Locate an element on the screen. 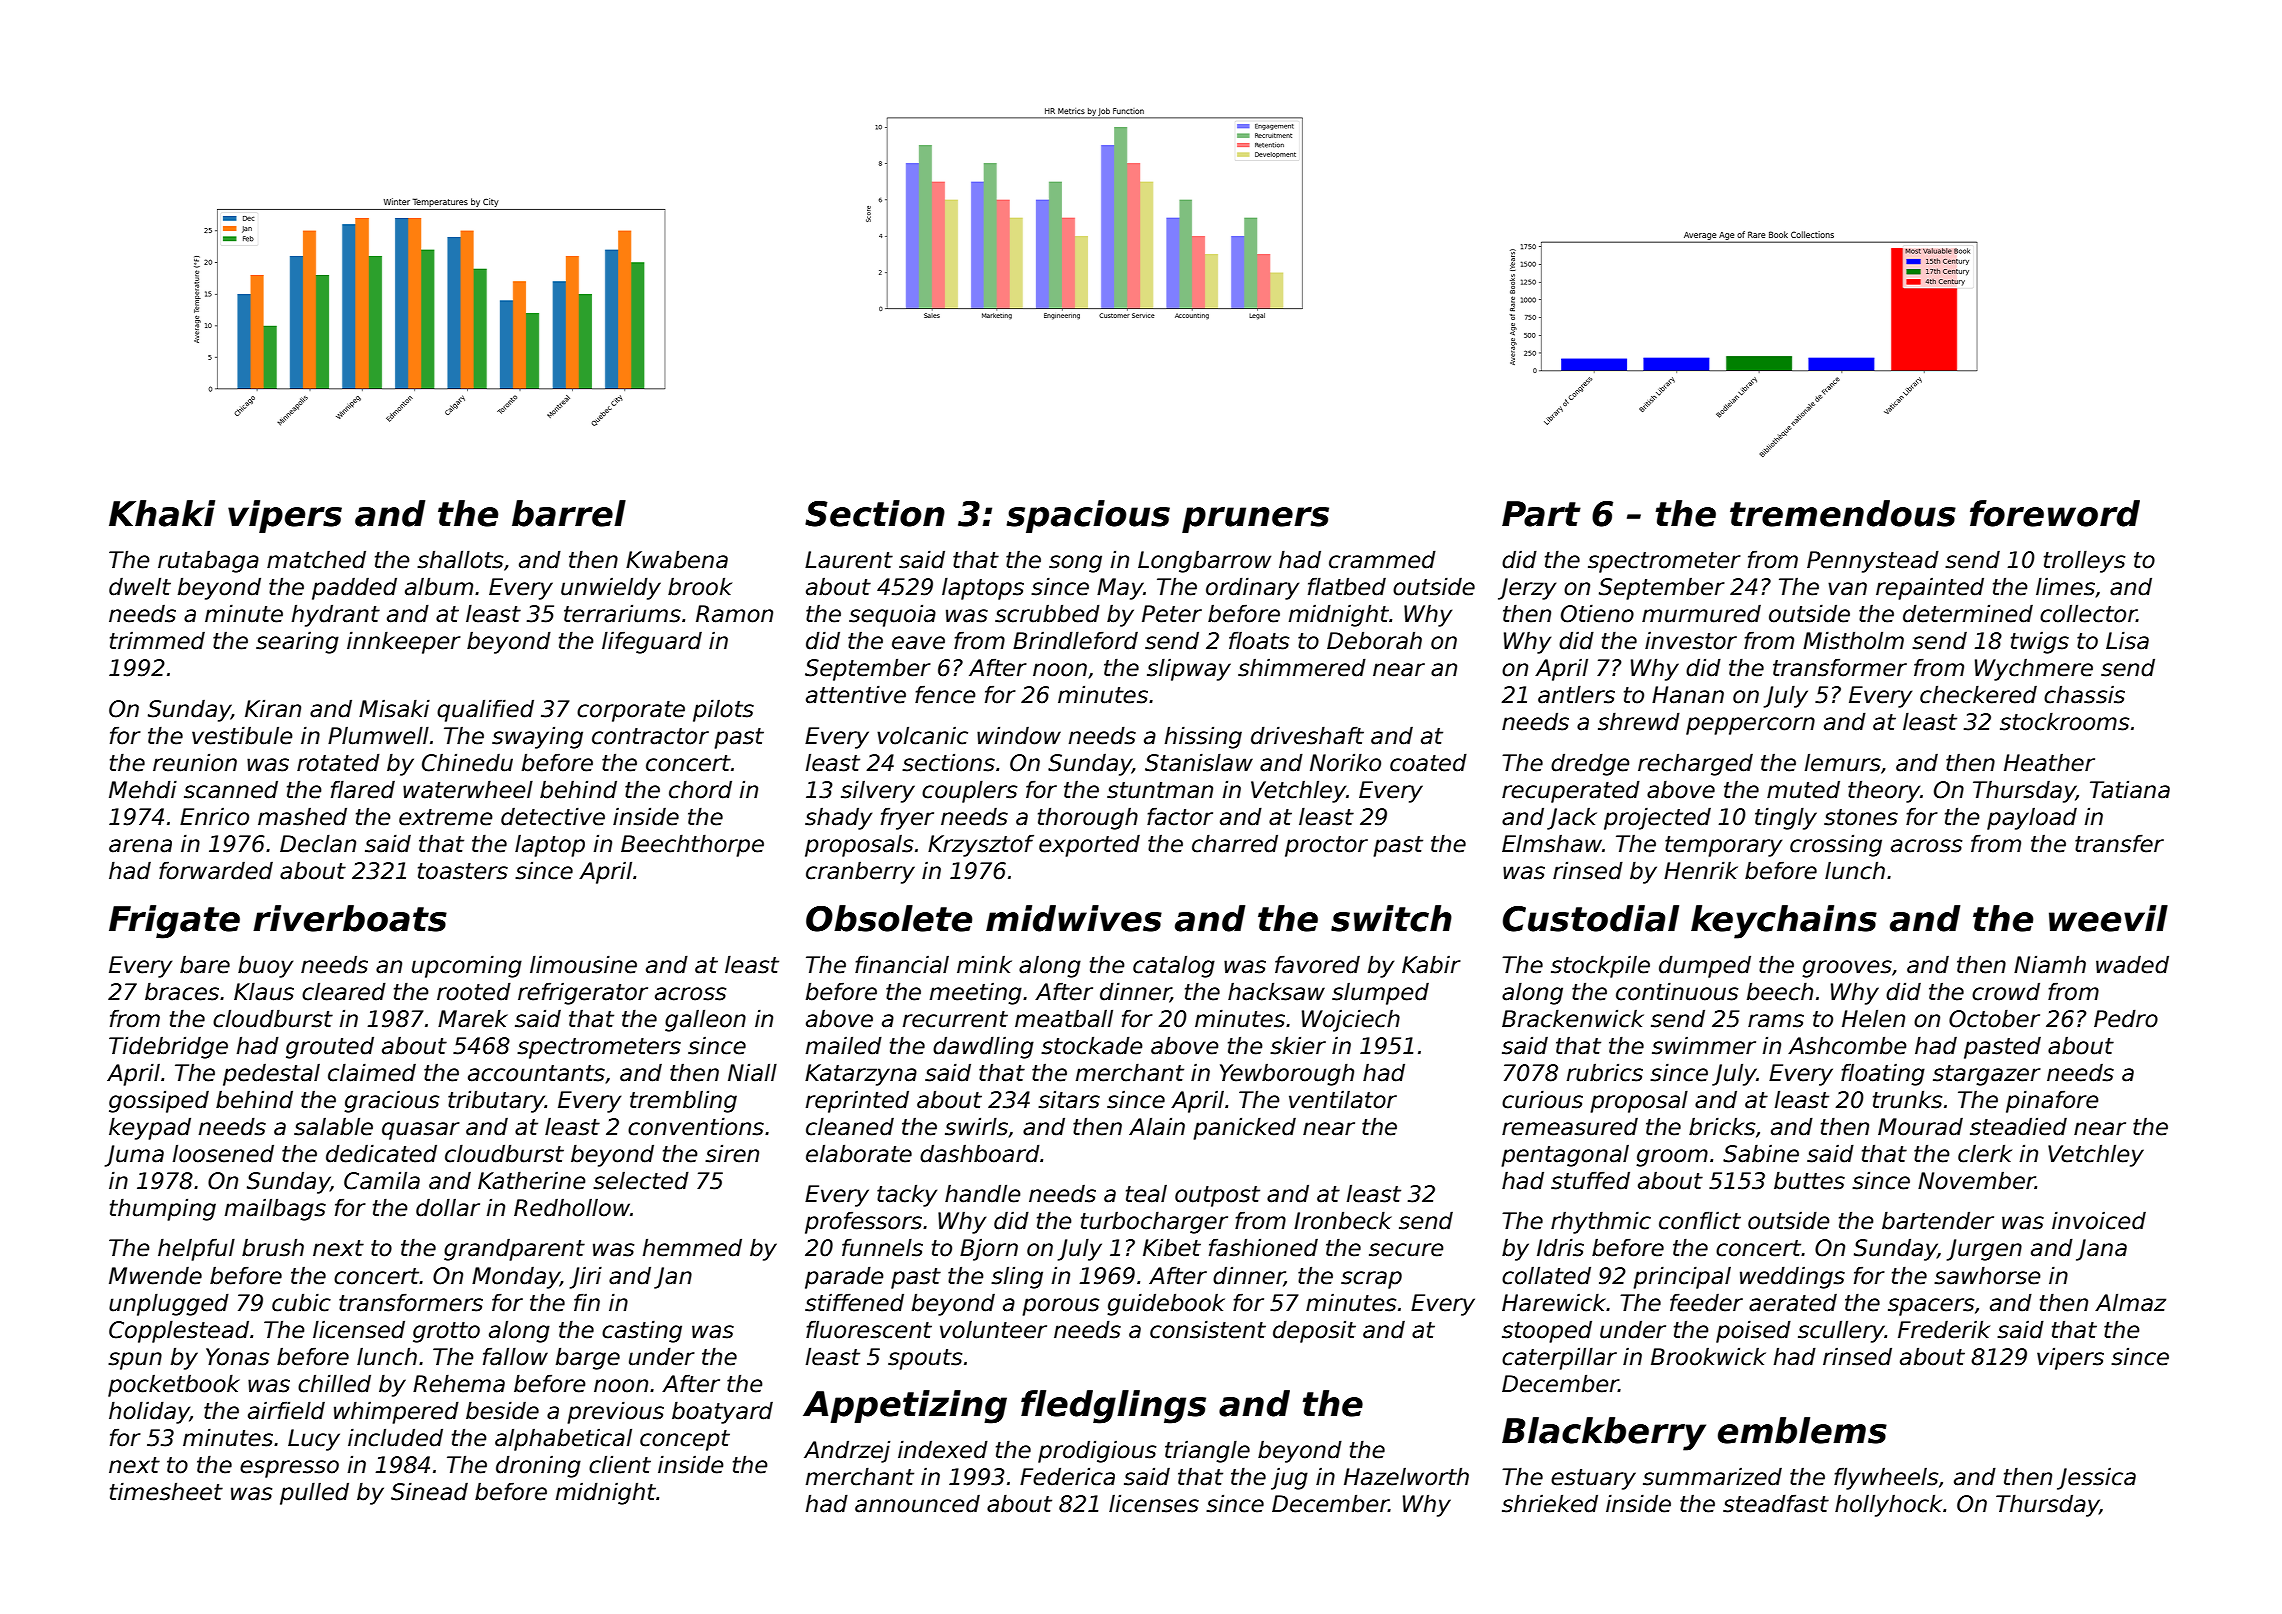 This screenshot has height=1614, width=2282. barrel is located at coordinates (569, 513).
